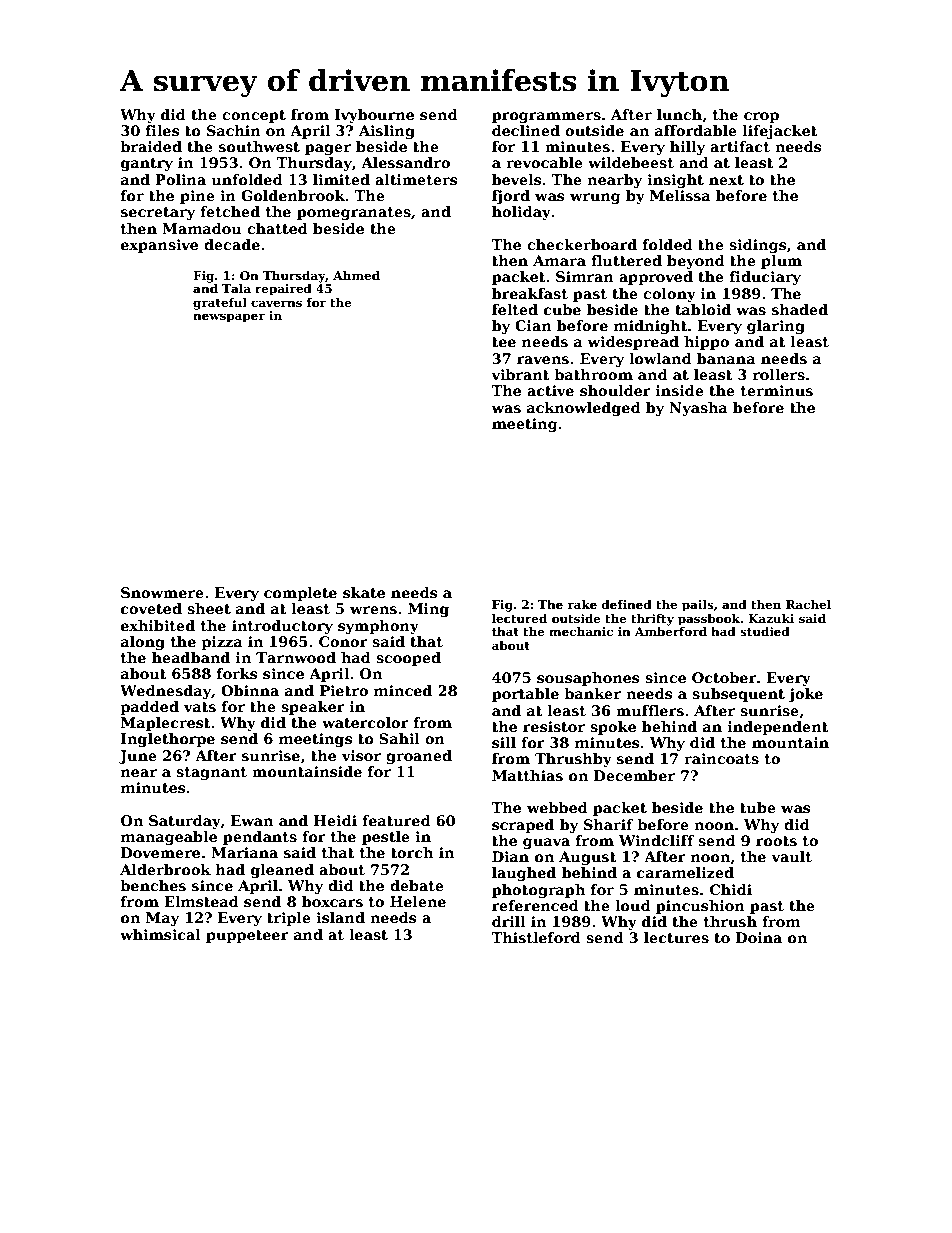 Image resolution: width=952 pixels, height=1233 pixels. Describe the element at coordinates (758, 807) in the screenshot. I see `tube` at that location.
